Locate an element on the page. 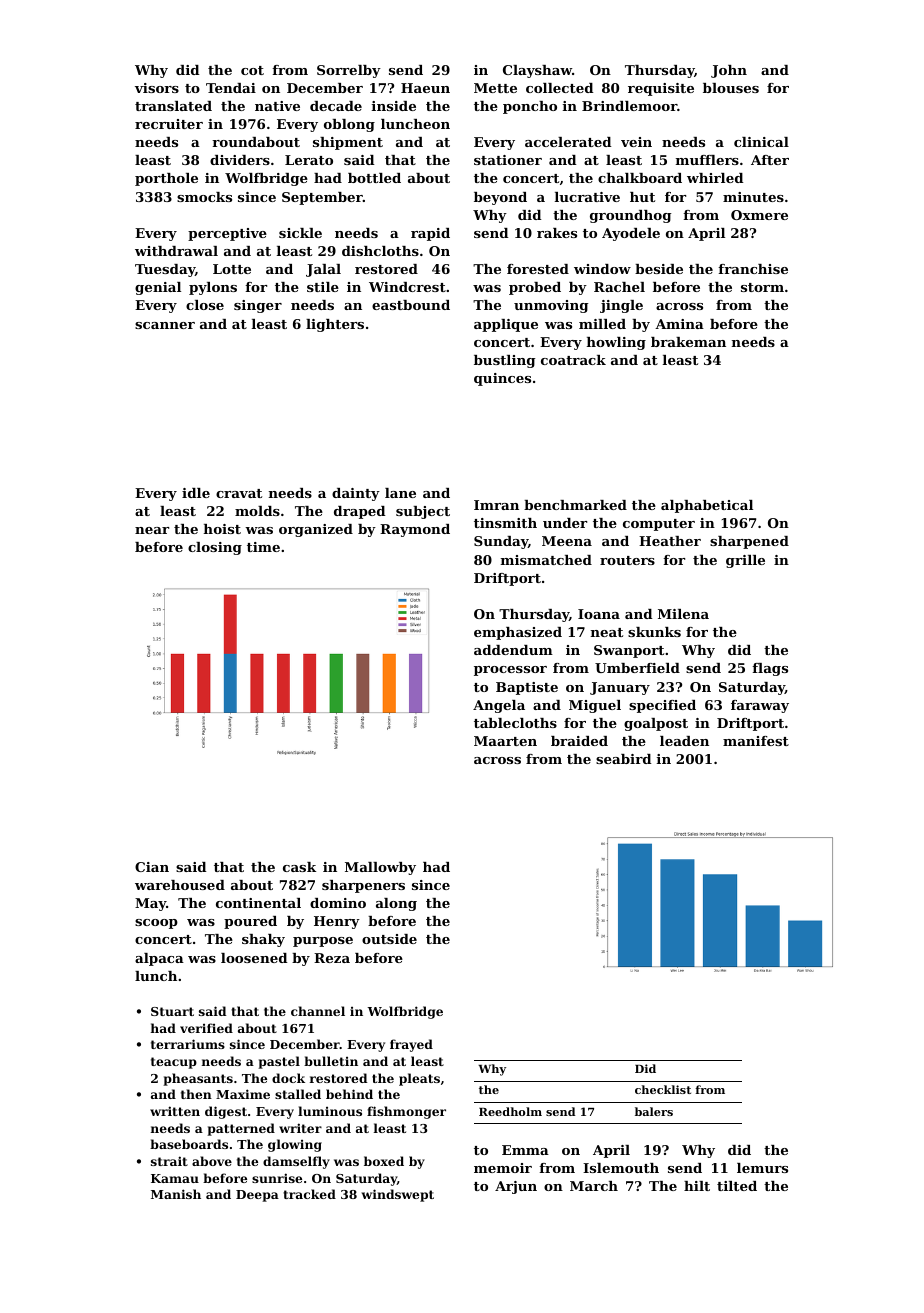 This document has height=1313, width=924. time is located at coordinates (263, 547).
